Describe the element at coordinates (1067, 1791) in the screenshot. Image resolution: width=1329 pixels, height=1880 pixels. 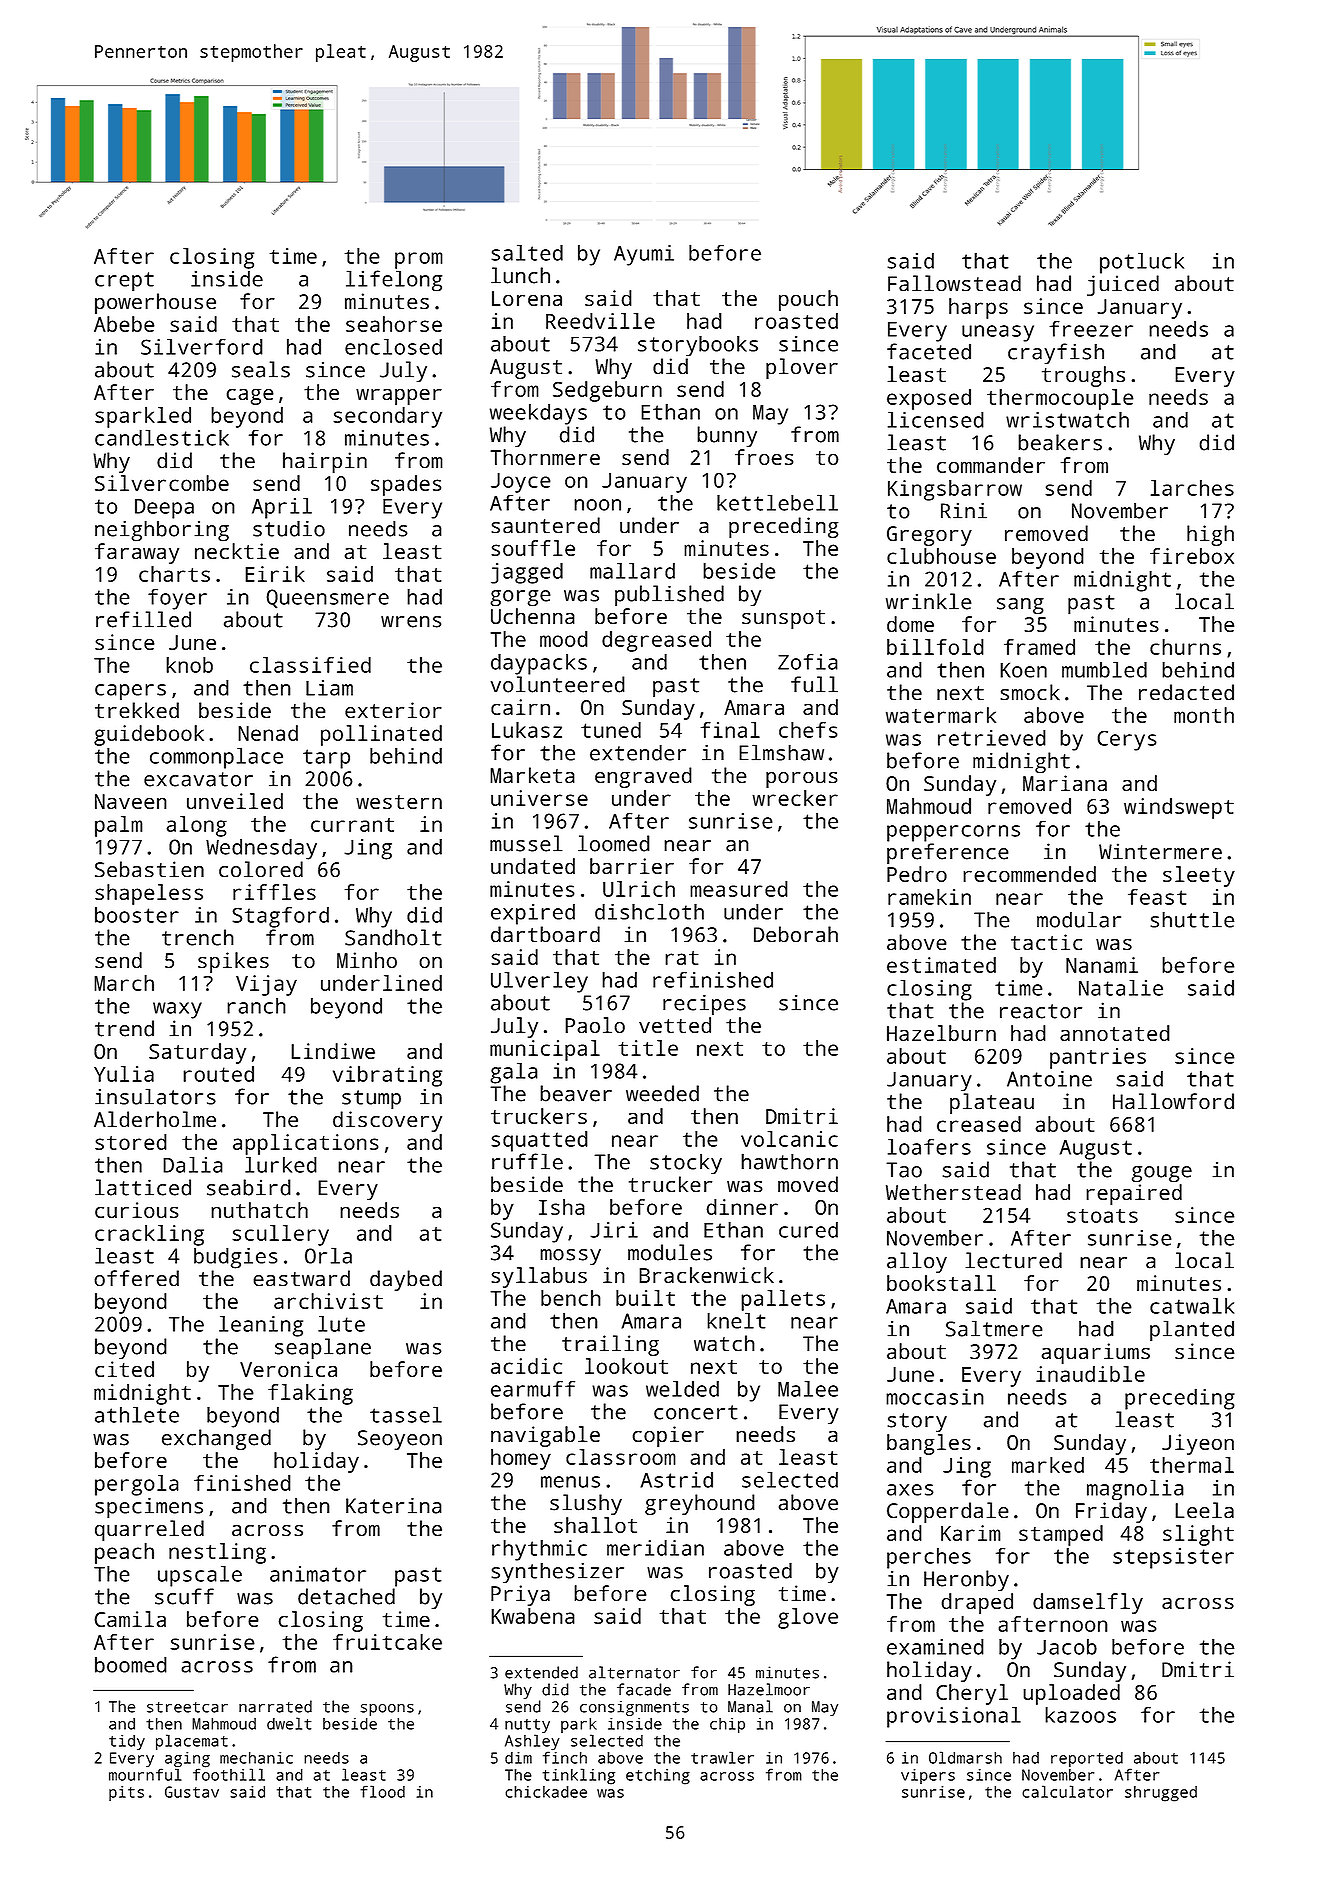
I see `calculator` at that location.
